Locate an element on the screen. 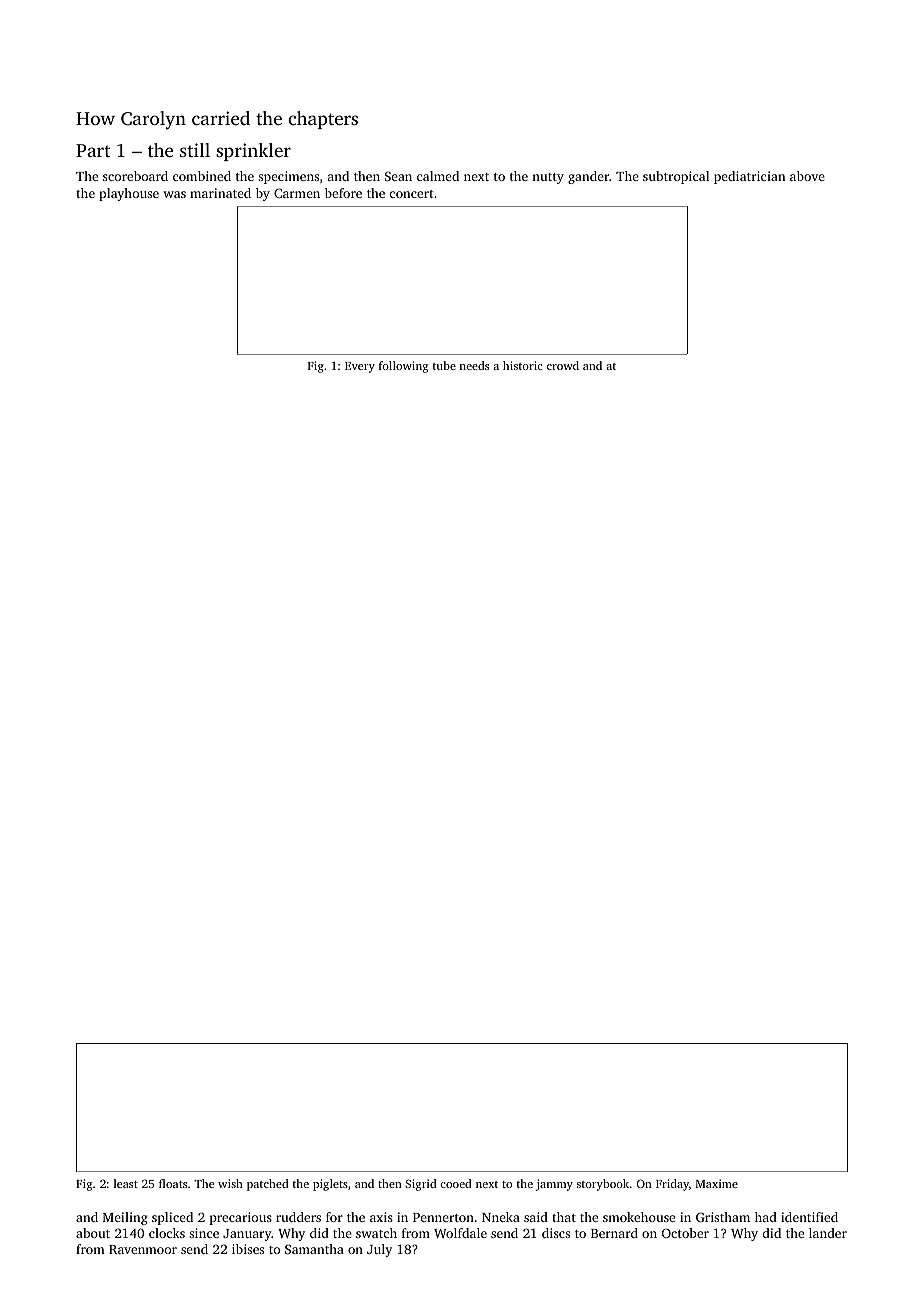 Image resolution: width=924 pixels, height=1308 pixels. historic is located at coordinates (523, 365).
